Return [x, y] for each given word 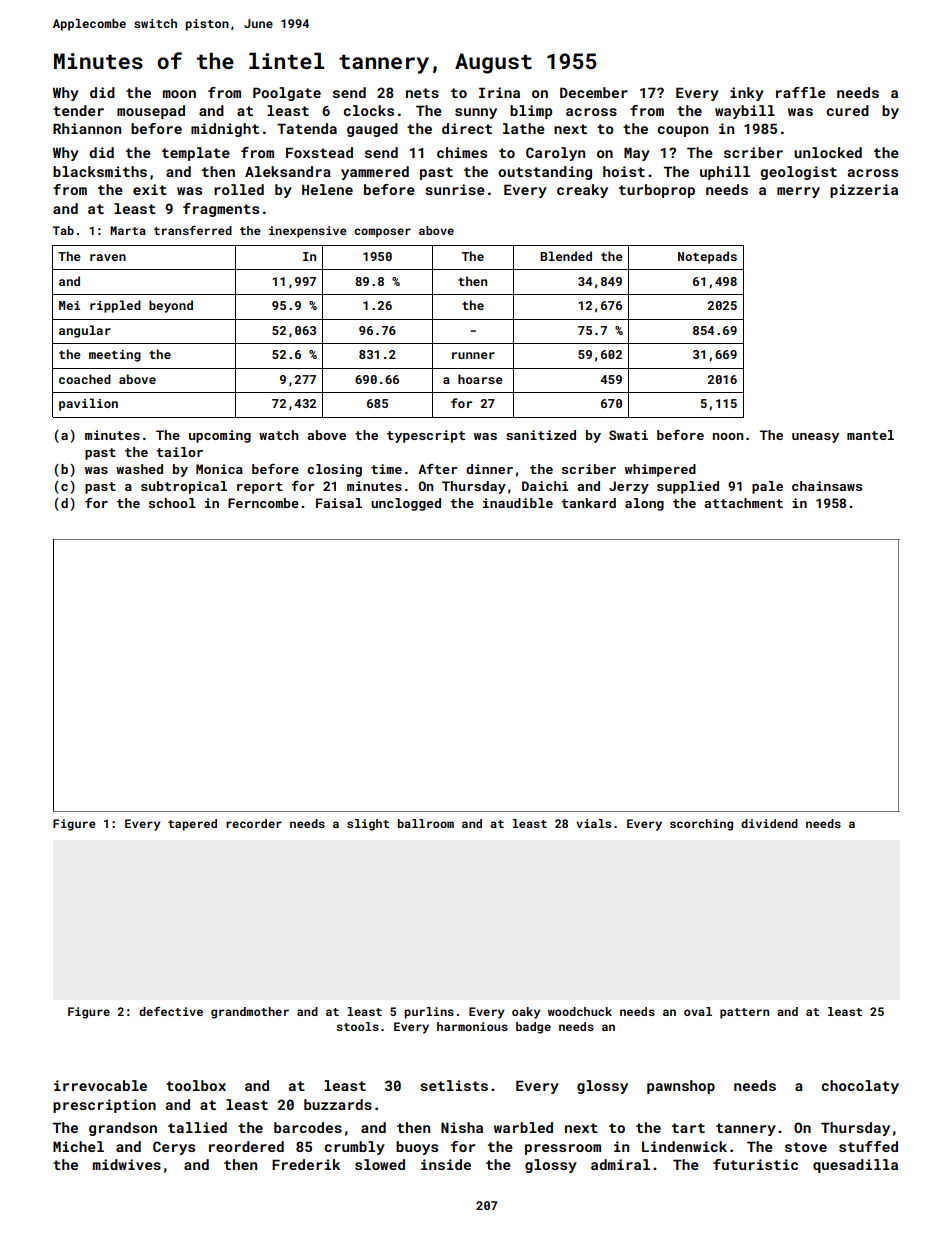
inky [747, 94]
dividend [769, 823]
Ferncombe [263, 503]
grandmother [250, 1013]
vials [593, 823]
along [644, 504]
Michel [78, 1146]
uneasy [815, 438]
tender [78, 110]
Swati [628, 435]
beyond [171, 306]
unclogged [406, 504]
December [594, 92]
